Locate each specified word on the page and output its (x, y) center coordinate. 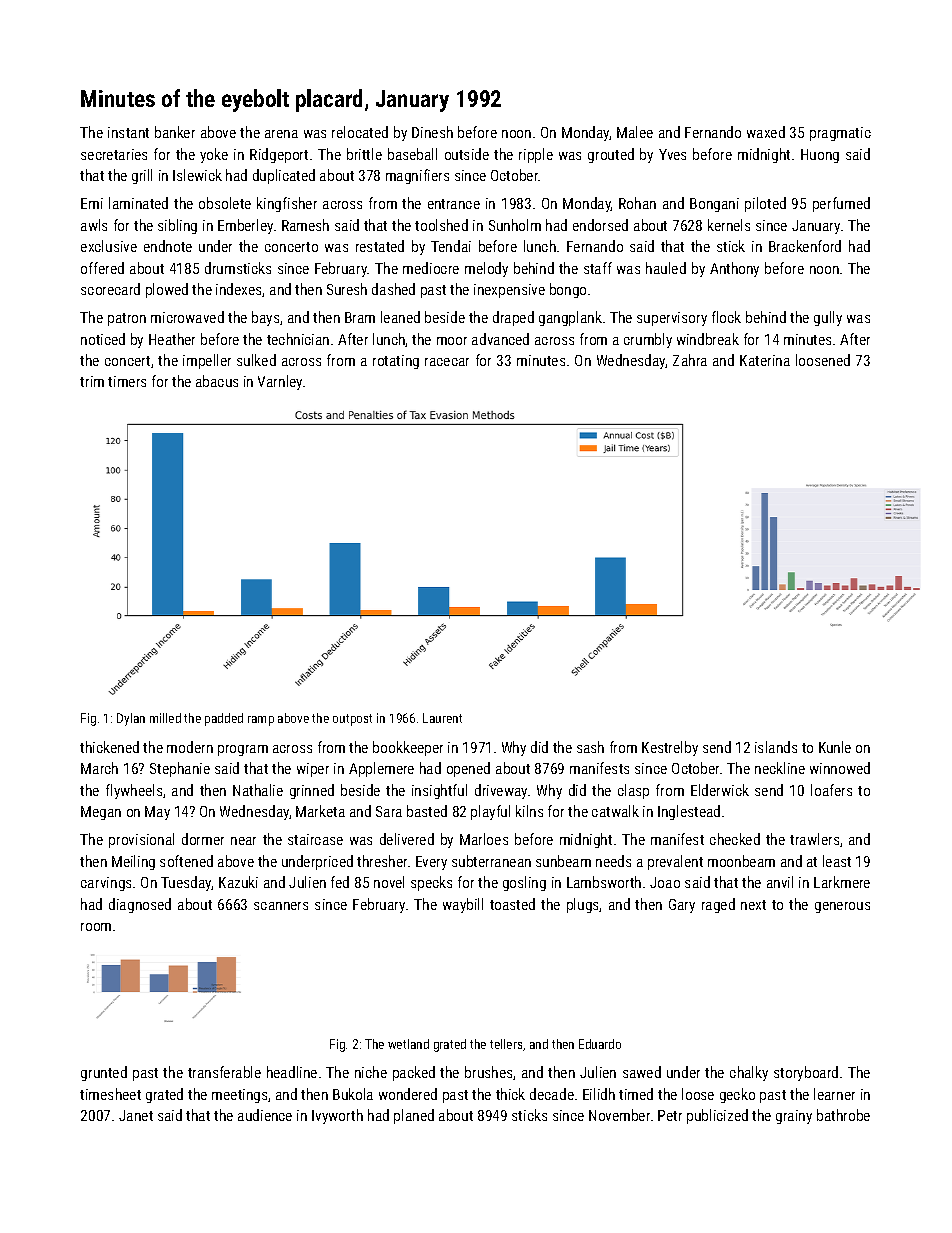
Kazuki (238, 882)
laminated (138, 203)
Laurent (442, 718)
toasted (512, 904)
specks (431, 883)
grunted (104, 1073)
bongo (568, 290)
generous (842, 907)
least (837, 861)
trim (92, 381)
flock (726, 317)
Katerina (765, 360)
